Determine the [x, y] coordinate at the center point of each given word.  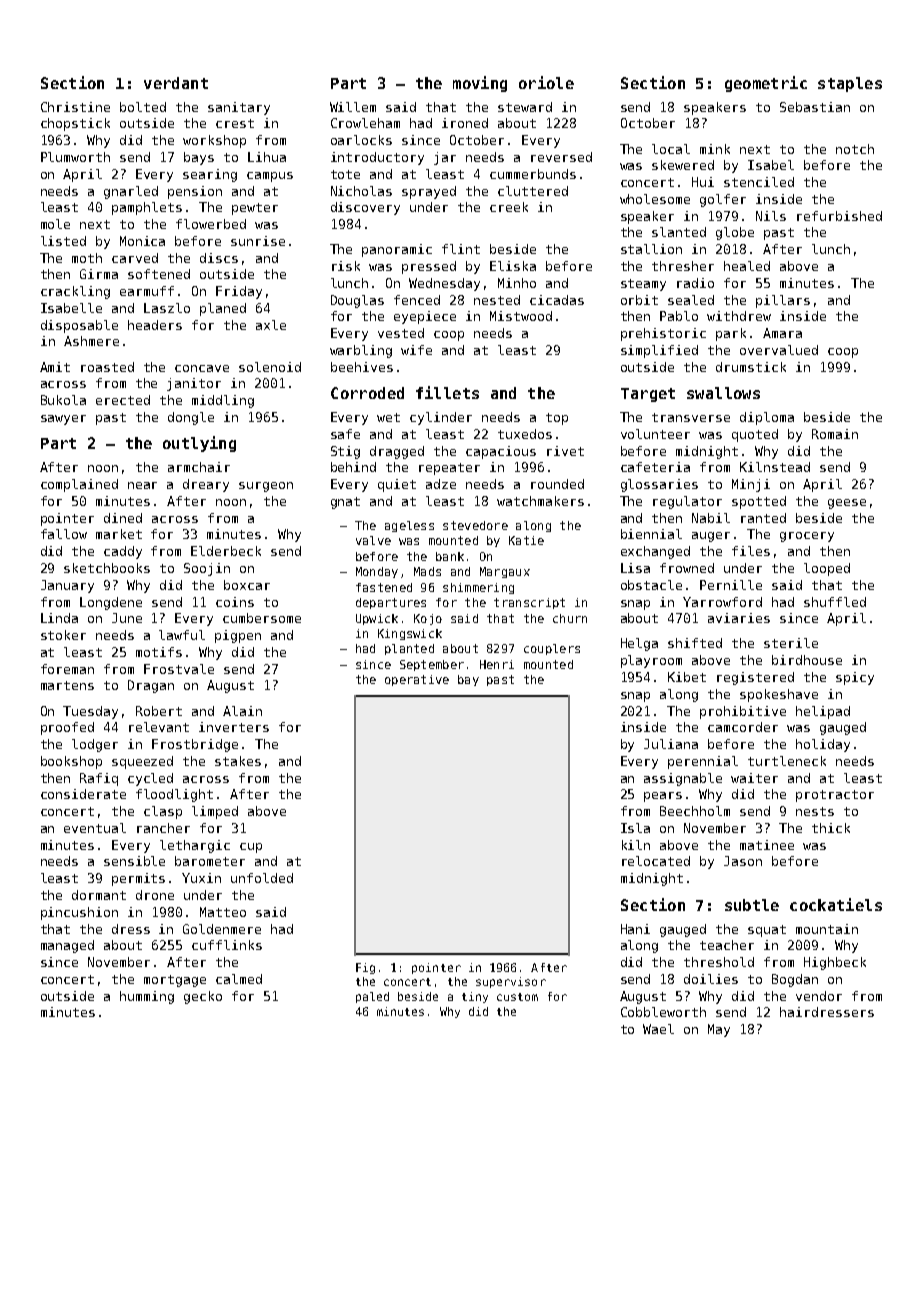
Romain [835, 434]
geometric [766, 84]
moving [480, 84]
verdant [176, 83]
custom [517, 997]
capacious [501, 452]
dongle [191, 418]
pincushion [79, 913]
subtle [752, 905]
